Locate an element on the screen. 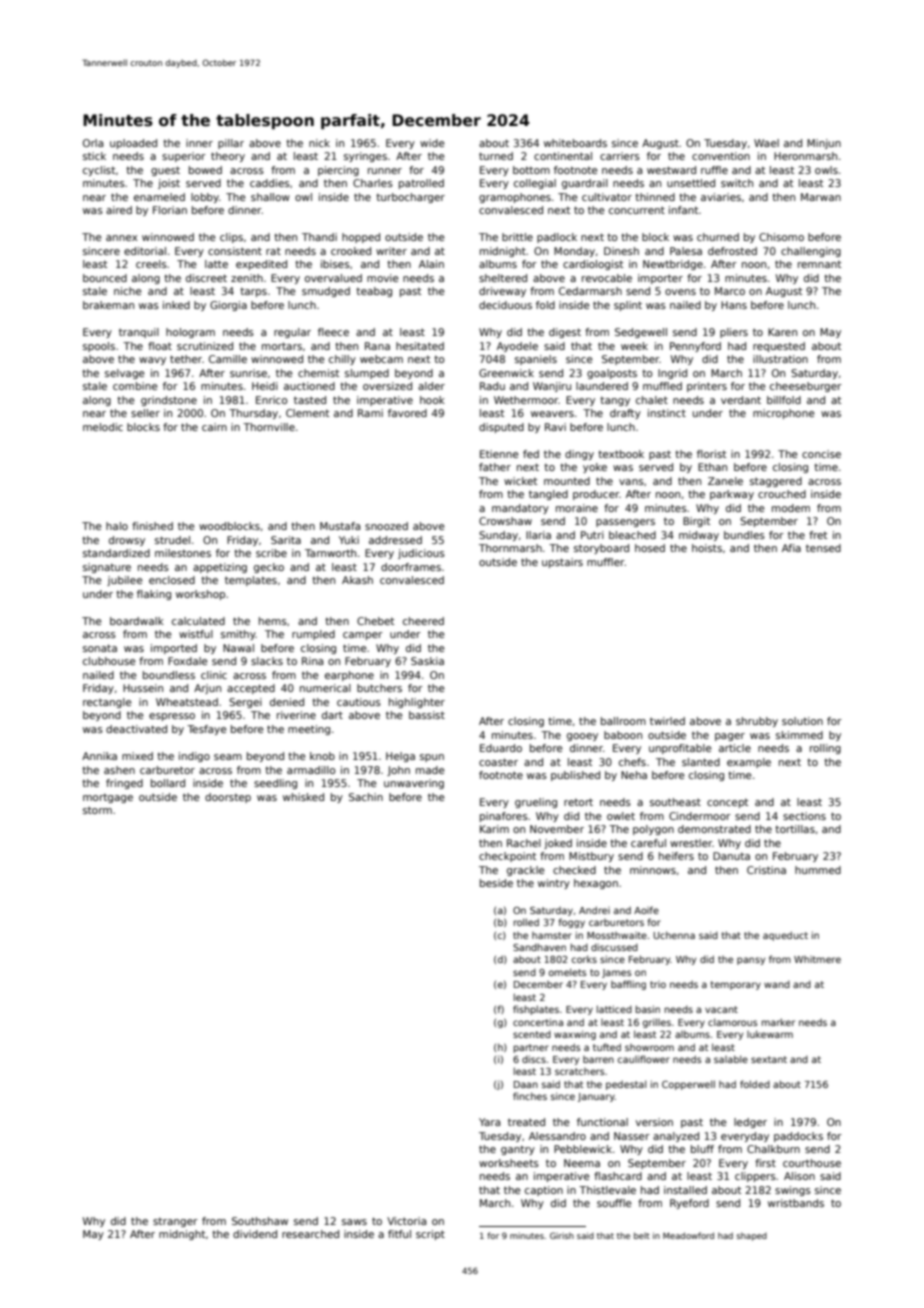 The image size is (924, 1308). Ayodele is located at coordinates (517, 347).
